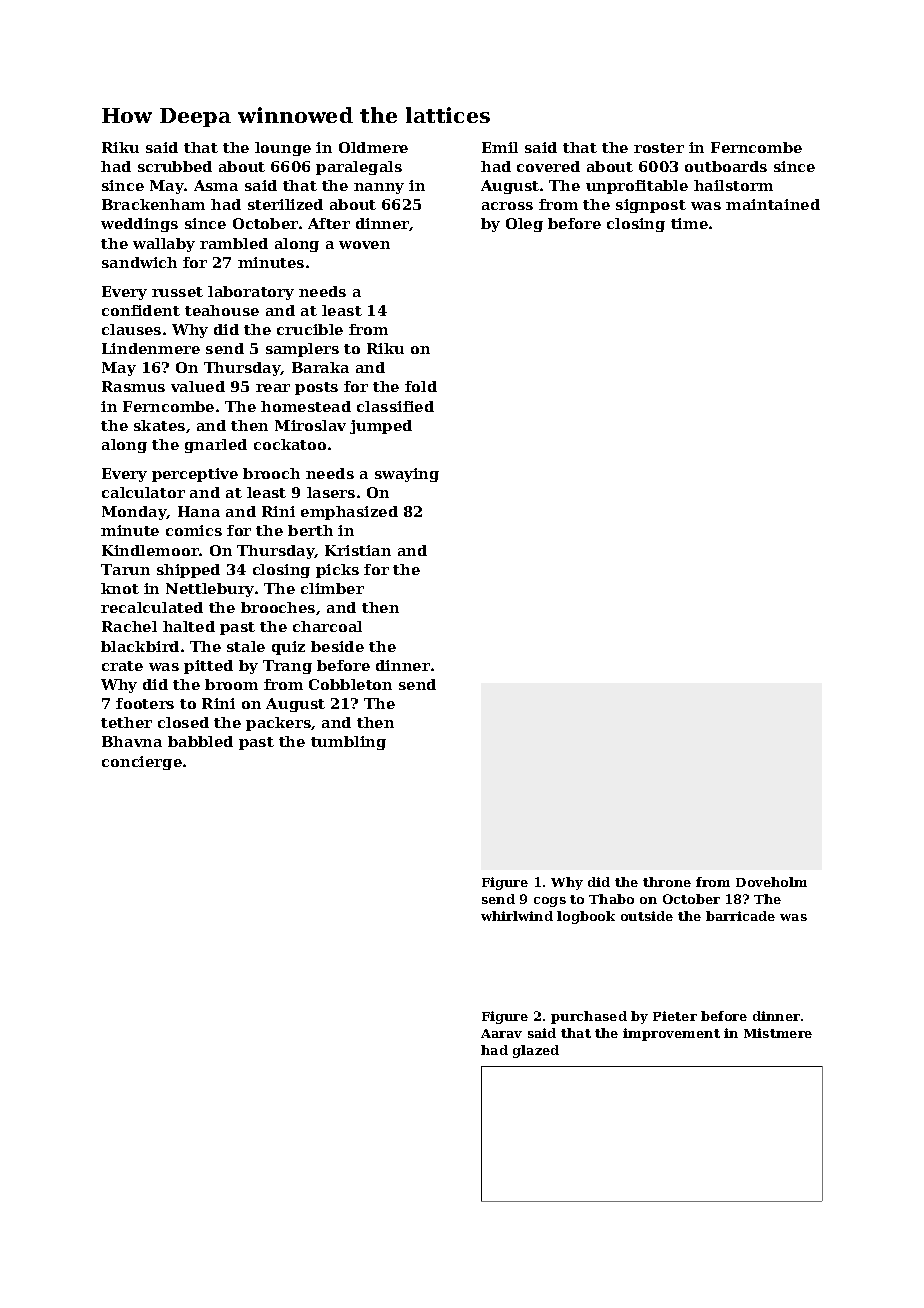  I want to click on crate, so click(122, 666).
